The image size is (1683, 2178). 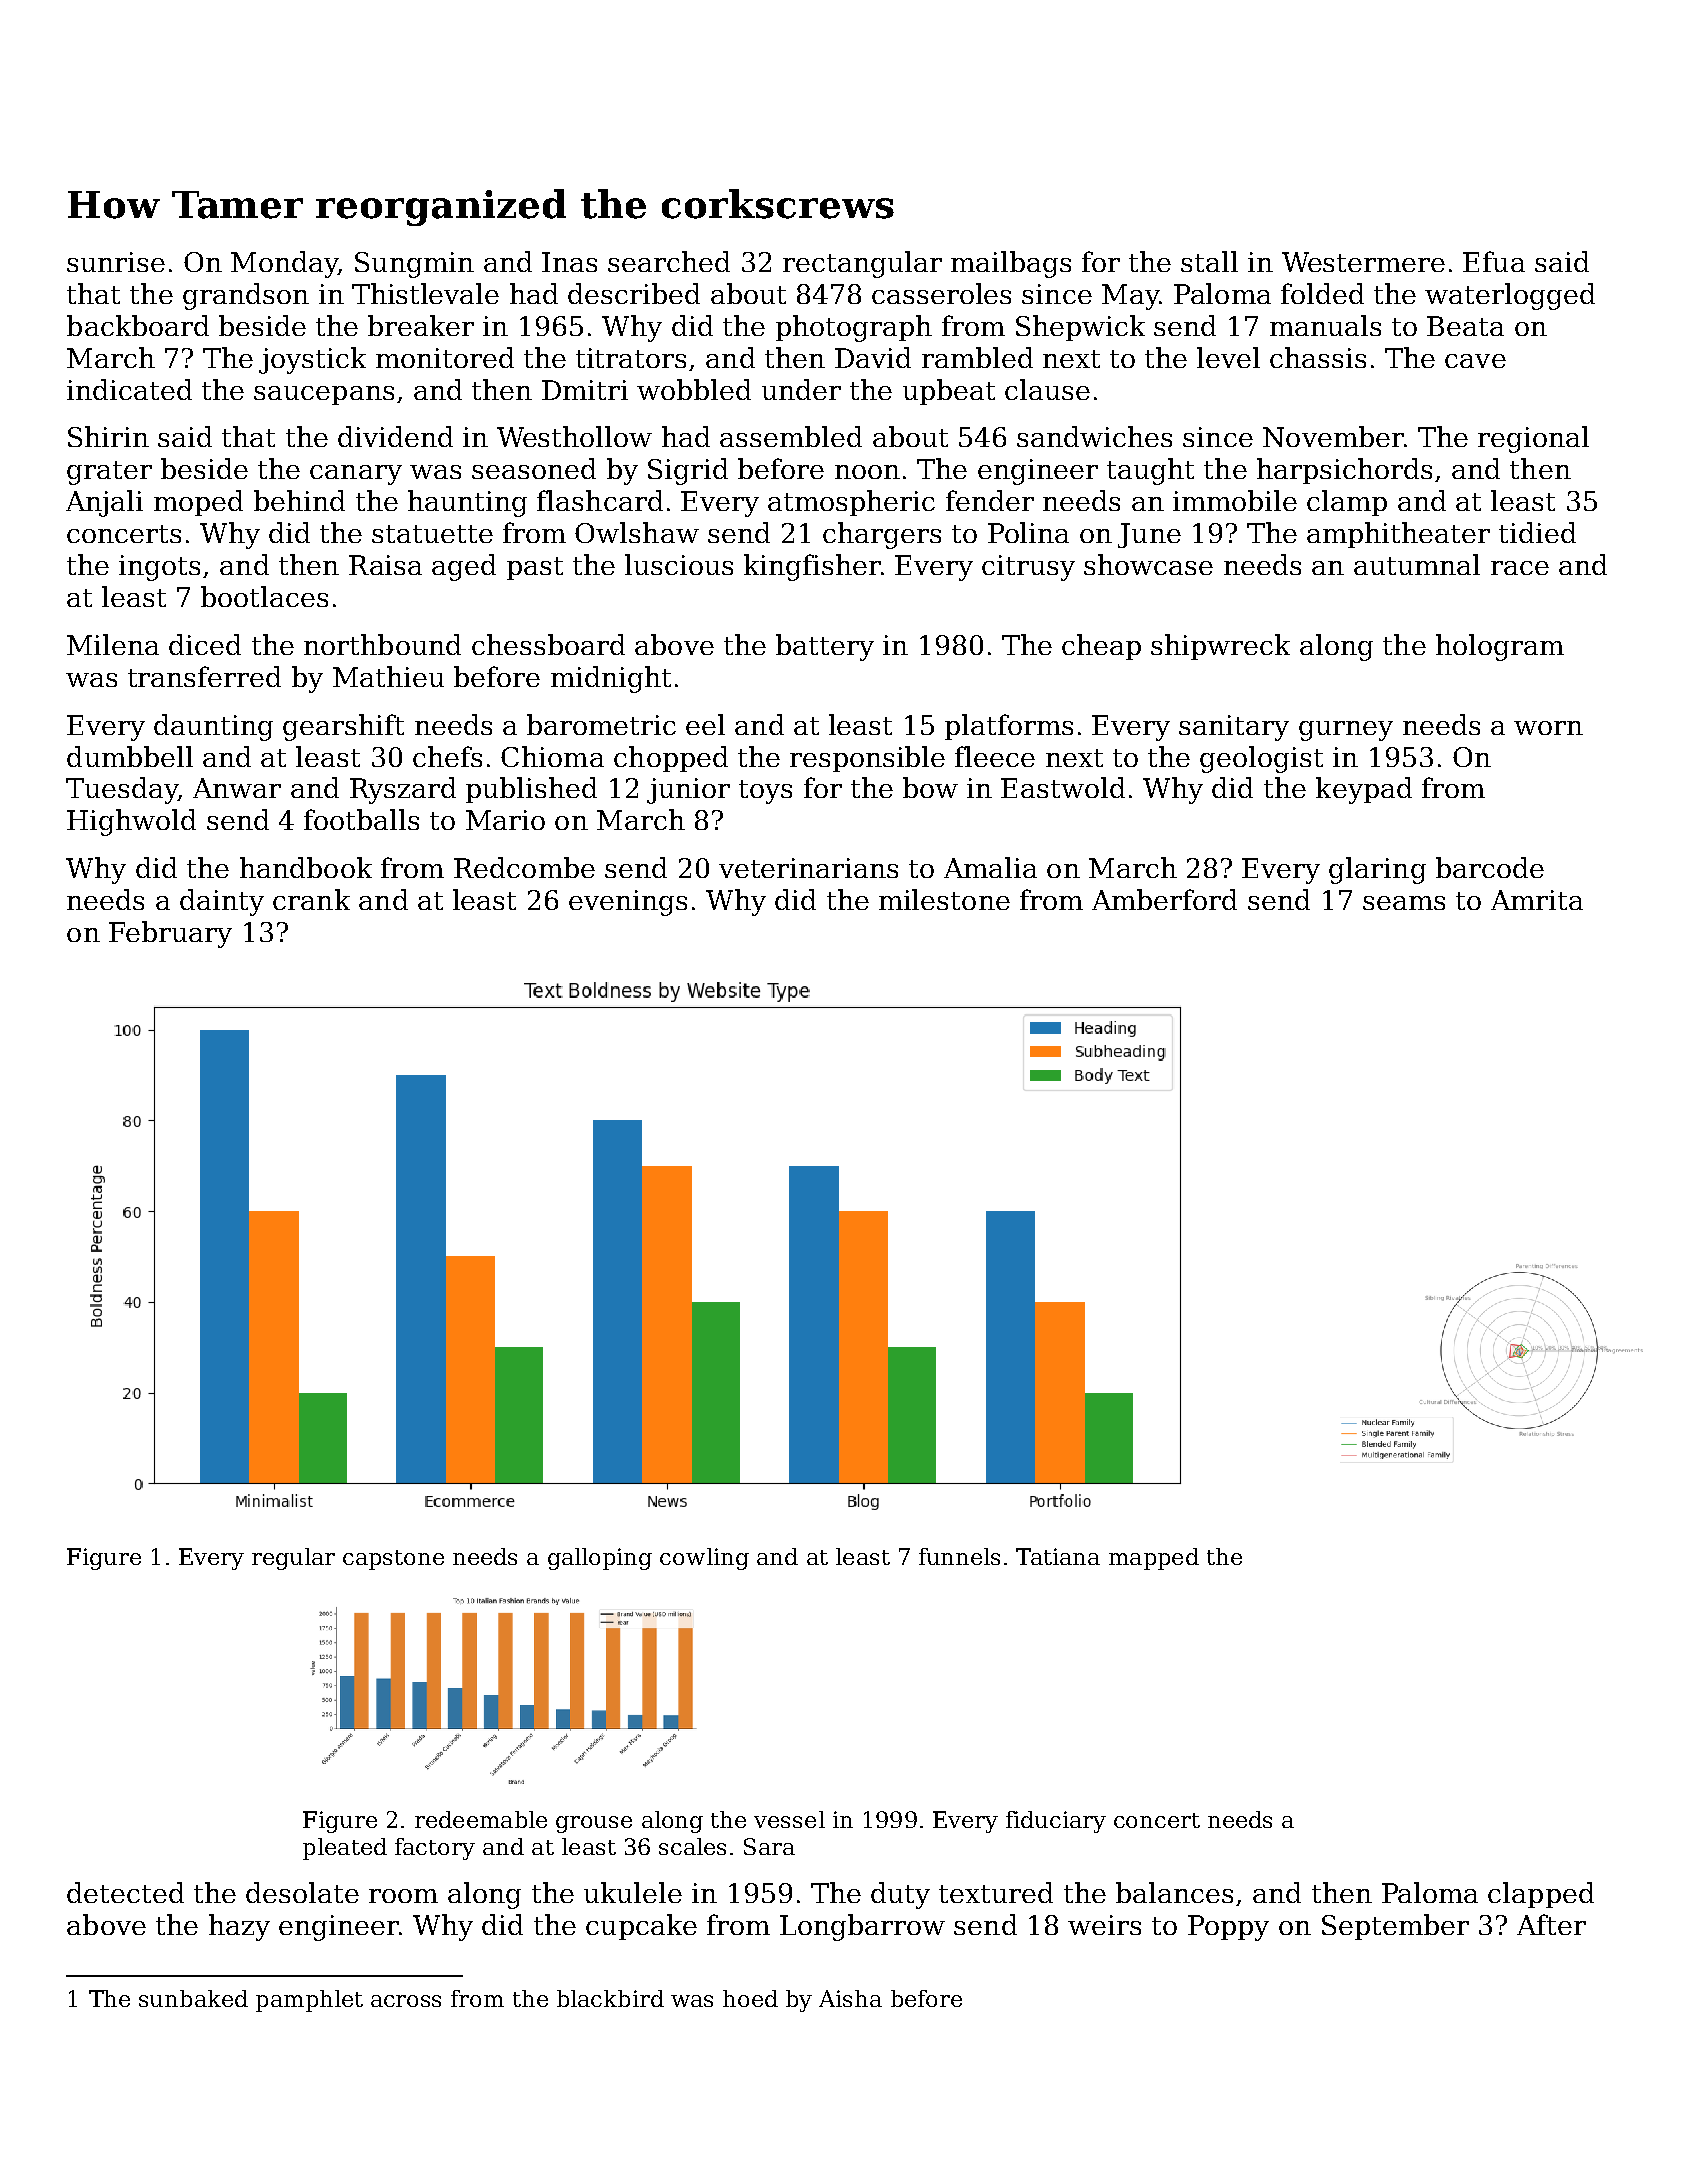 I want to click on duty, so click(x=900, y=1895).
